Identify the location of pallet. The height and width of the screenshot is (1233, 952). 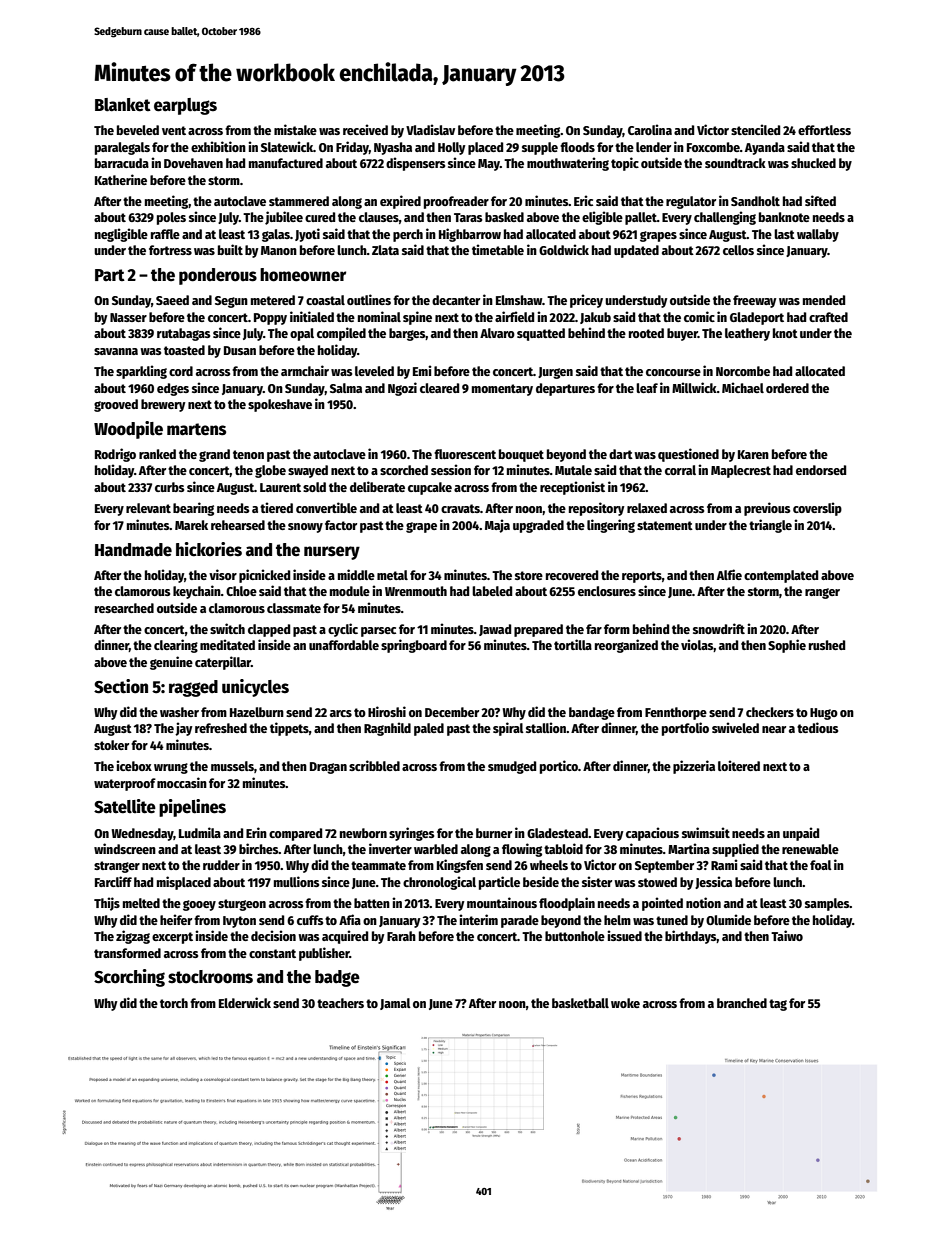
(641, 218).
